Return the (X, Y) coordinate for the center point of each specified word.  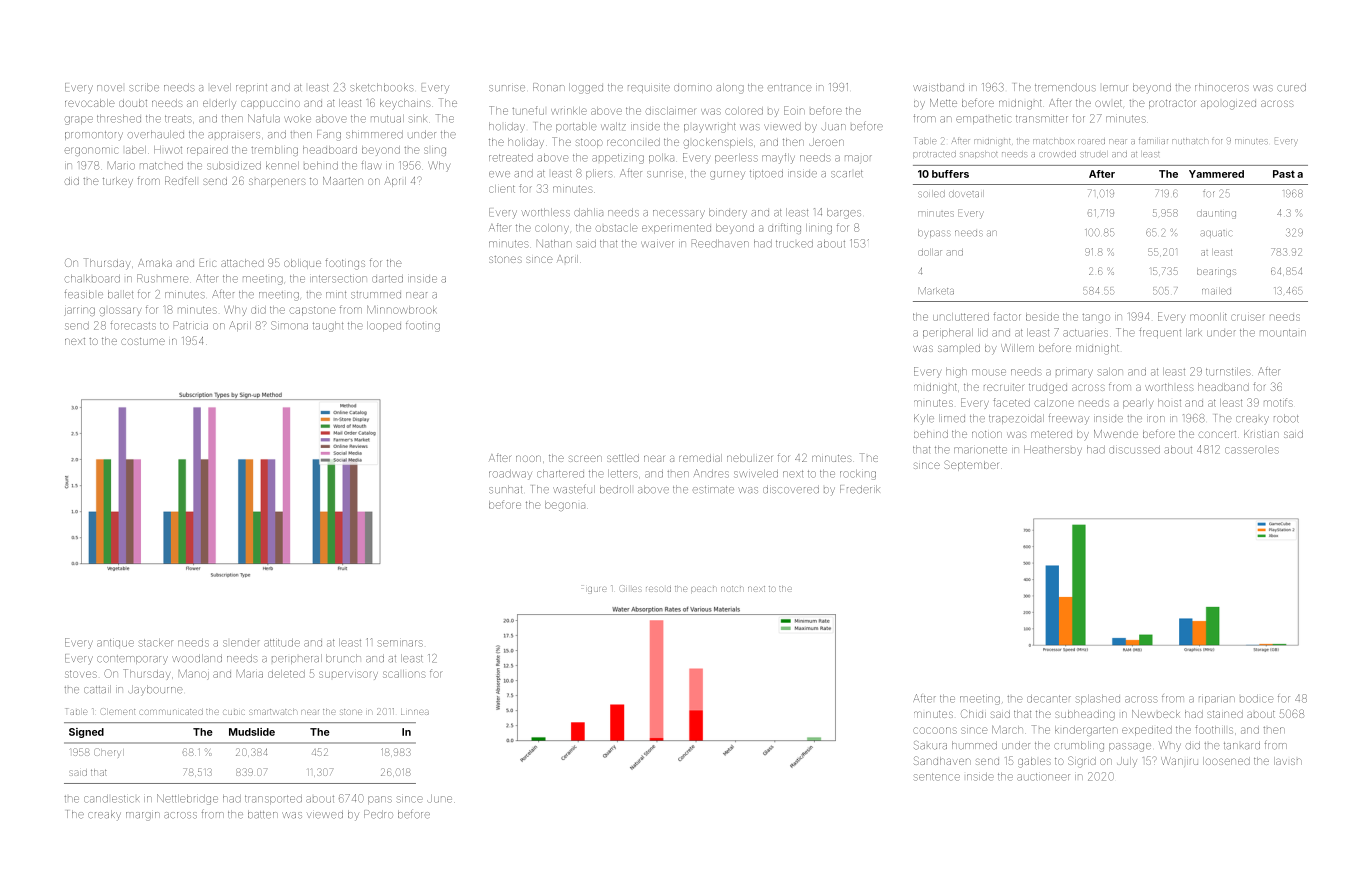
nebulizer (749, 458)
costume (143, 341)
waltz (613, 126)
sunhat (505, 489)
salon (1110, 372)
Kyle (924, 419)
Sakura (930, 745)
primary (1074, 373)
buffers (950, 174)
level (221, 87)
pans (380, 800)
